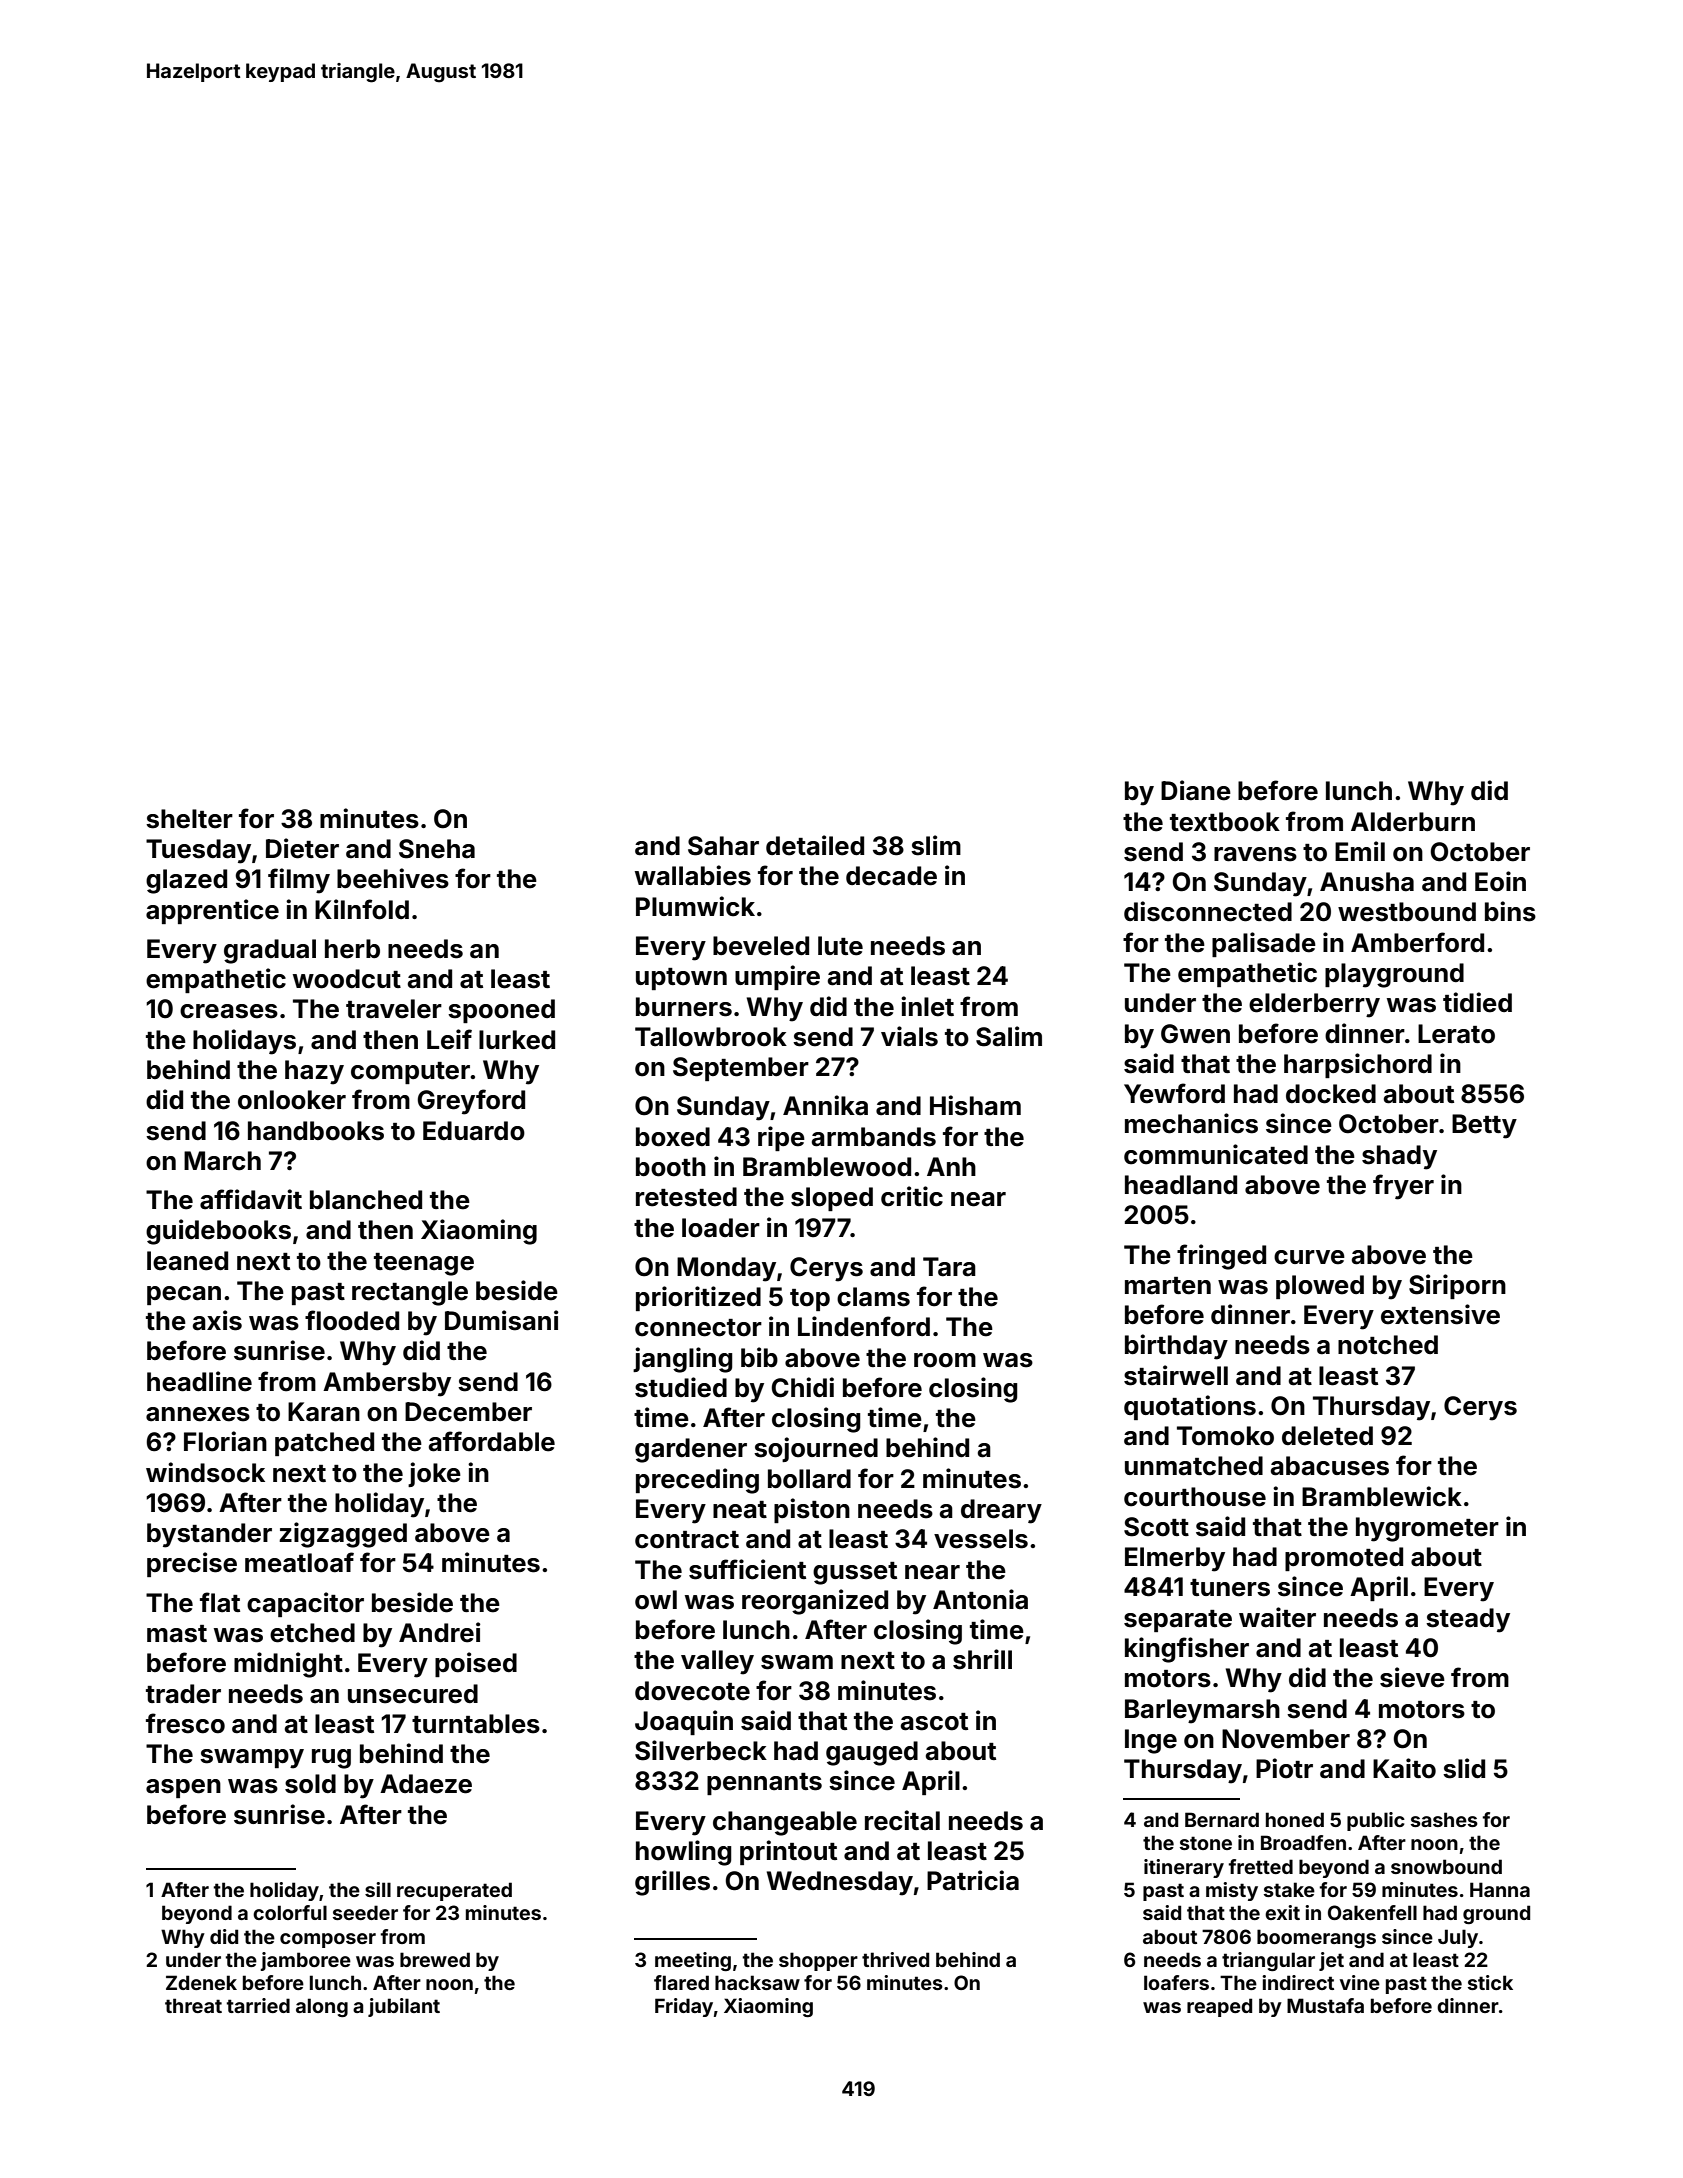 This screenshot has height=2178, width=1683. Describe the element at coordinates (949, 1267) in the screenshot. I see `Tara` at that location.
